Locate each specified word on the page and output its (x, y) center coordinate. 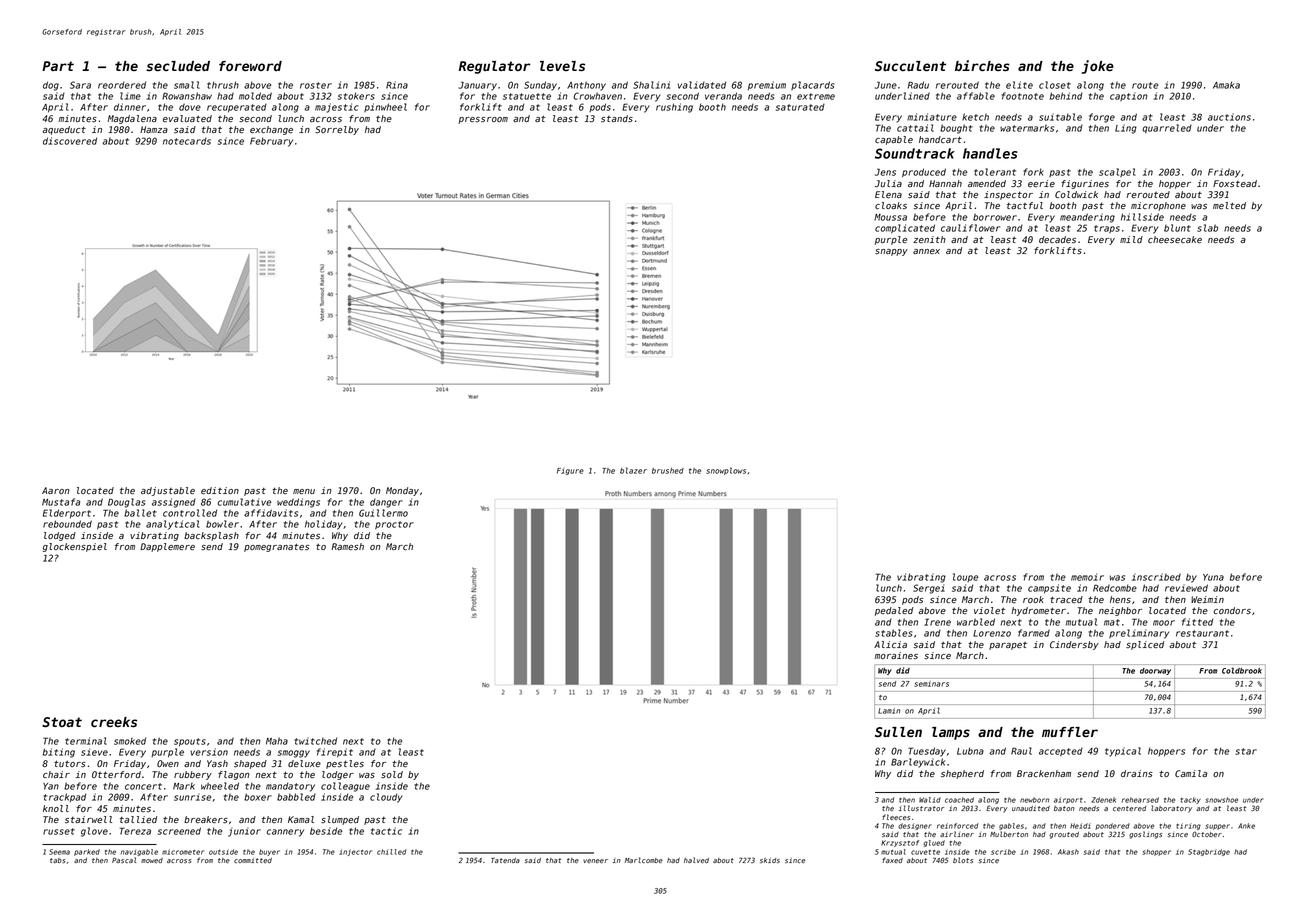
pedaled (894, 611)
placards (812, 85)
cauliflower (970, 228)
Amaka (1226, 85)
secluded (178, 66)
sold (392, 774)
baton (1064, 808)
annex (926, 251)
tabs (58, 860)
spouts (190, 742)
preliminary (1139, 634)
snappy (891, 252)
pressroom (483, 120)
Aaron (56, 490)
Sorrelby (337, 130)
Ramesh (347, 546)
